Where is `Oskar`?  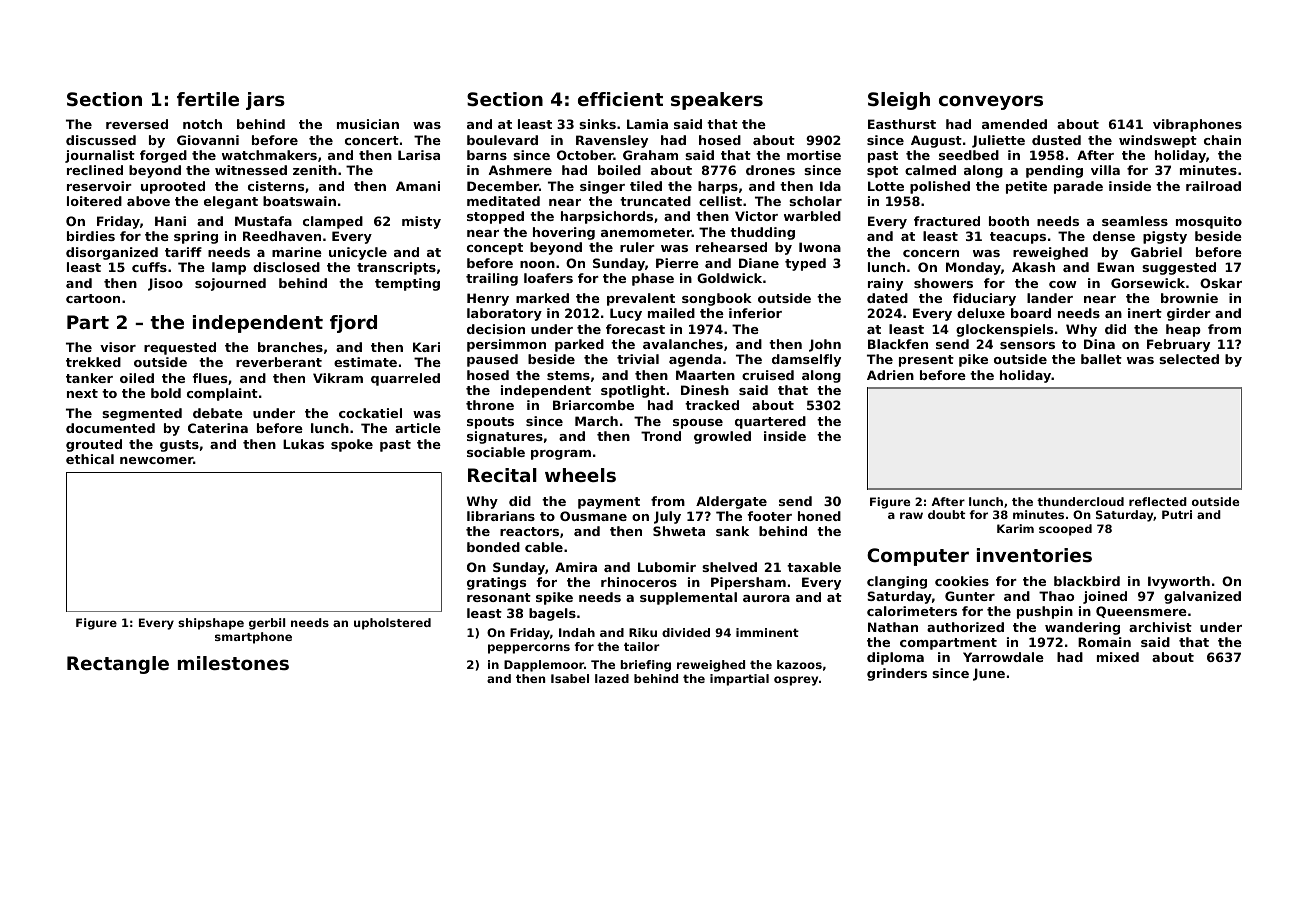
Oskar is located at coordinates (1221, 283).
